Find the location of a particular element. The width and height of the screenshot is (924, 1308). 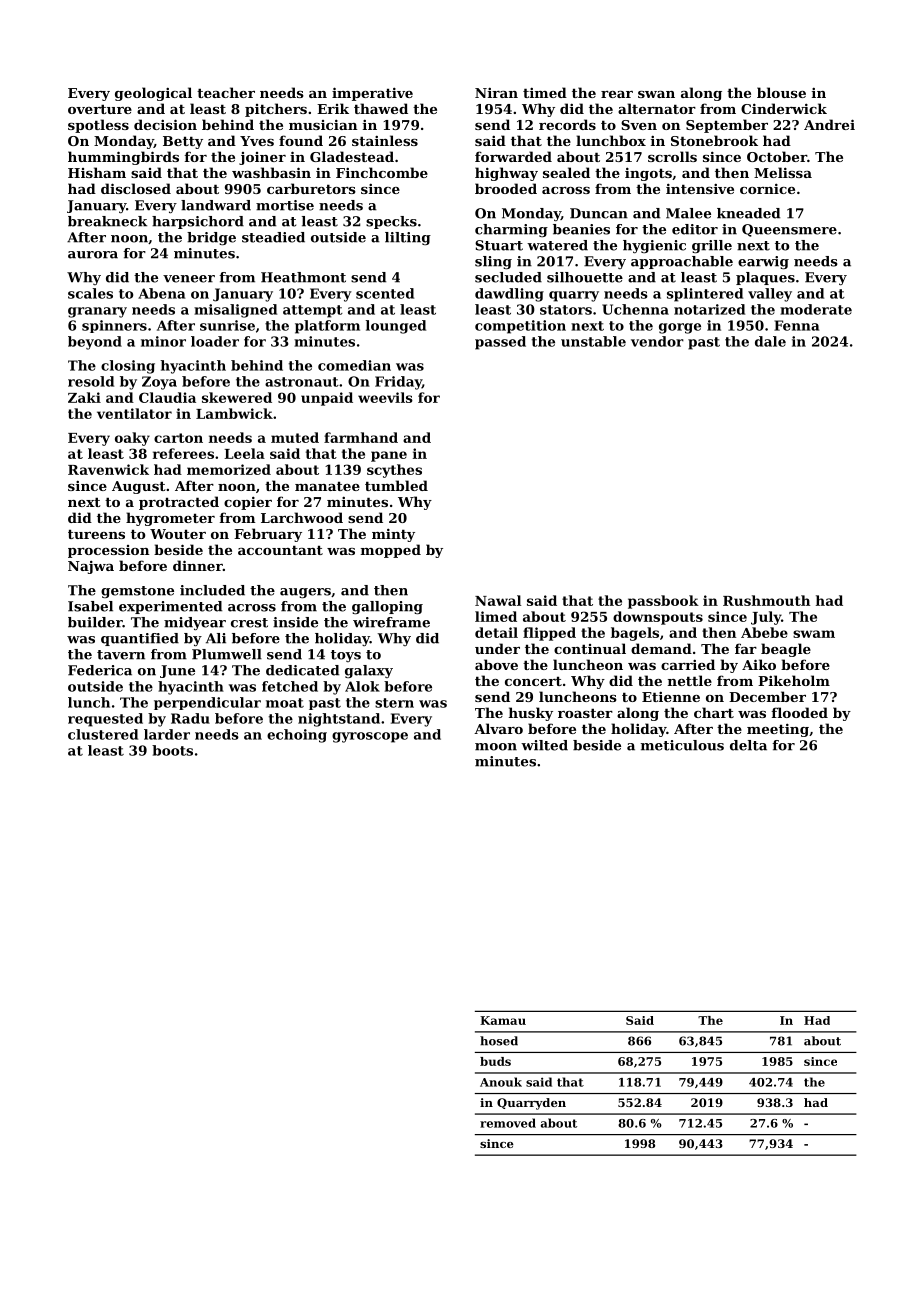

swam is located at coordinates (814, 634).
